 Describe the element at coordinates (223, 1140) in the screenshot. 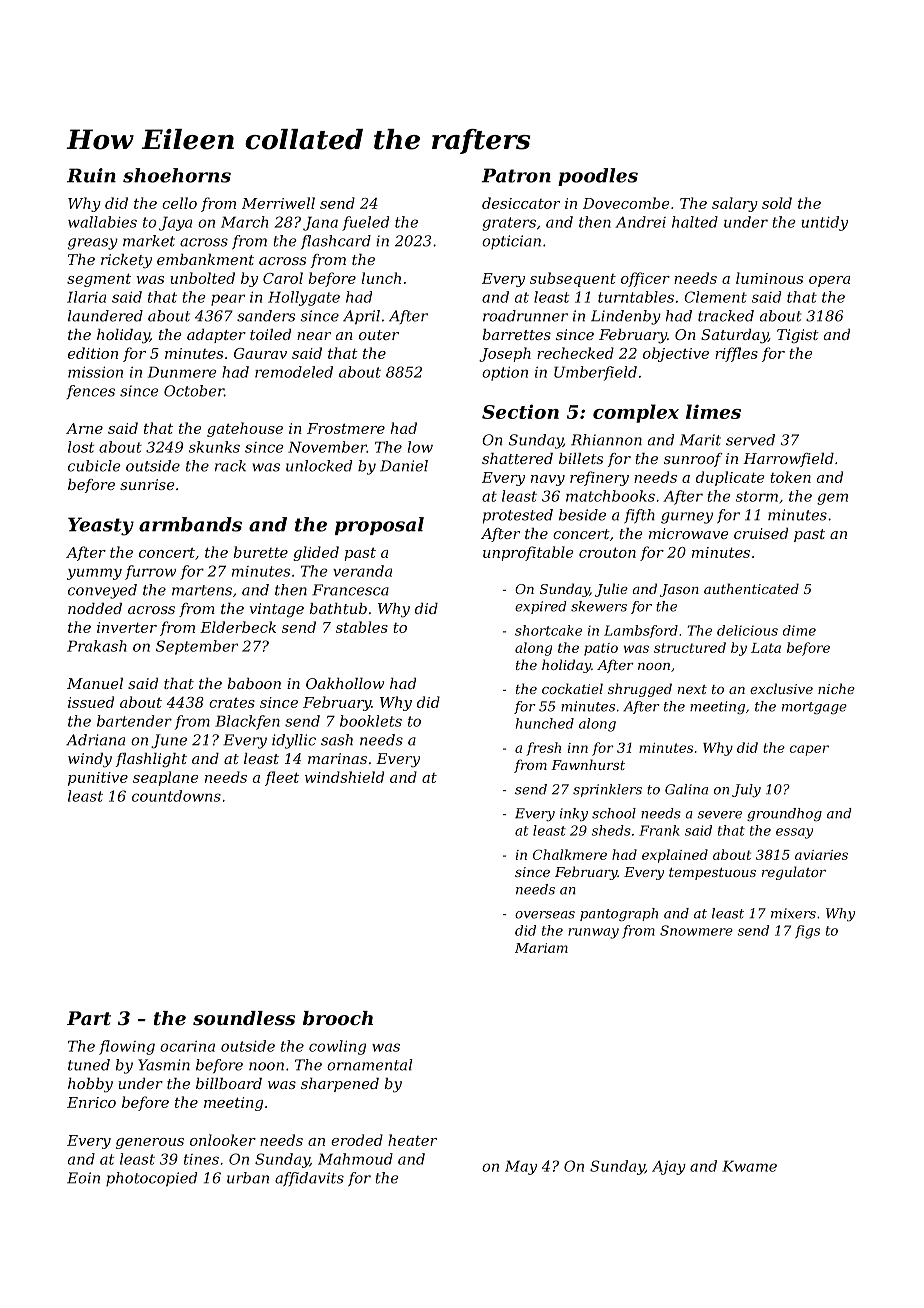

I see `onlooker` at that location.
